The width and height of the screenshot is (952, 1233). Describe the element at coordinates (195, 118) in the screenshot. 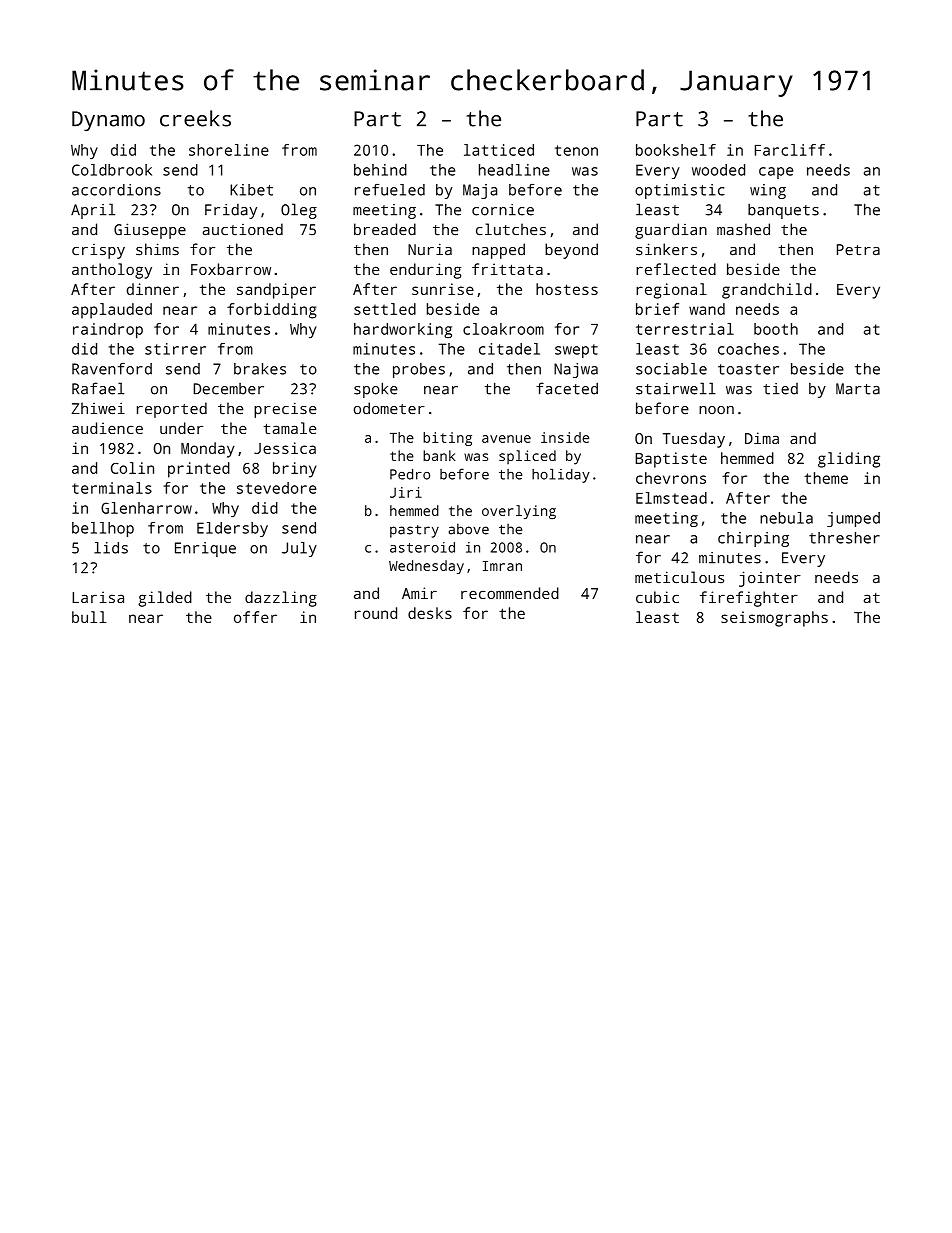

I see `creeks` at that location.
